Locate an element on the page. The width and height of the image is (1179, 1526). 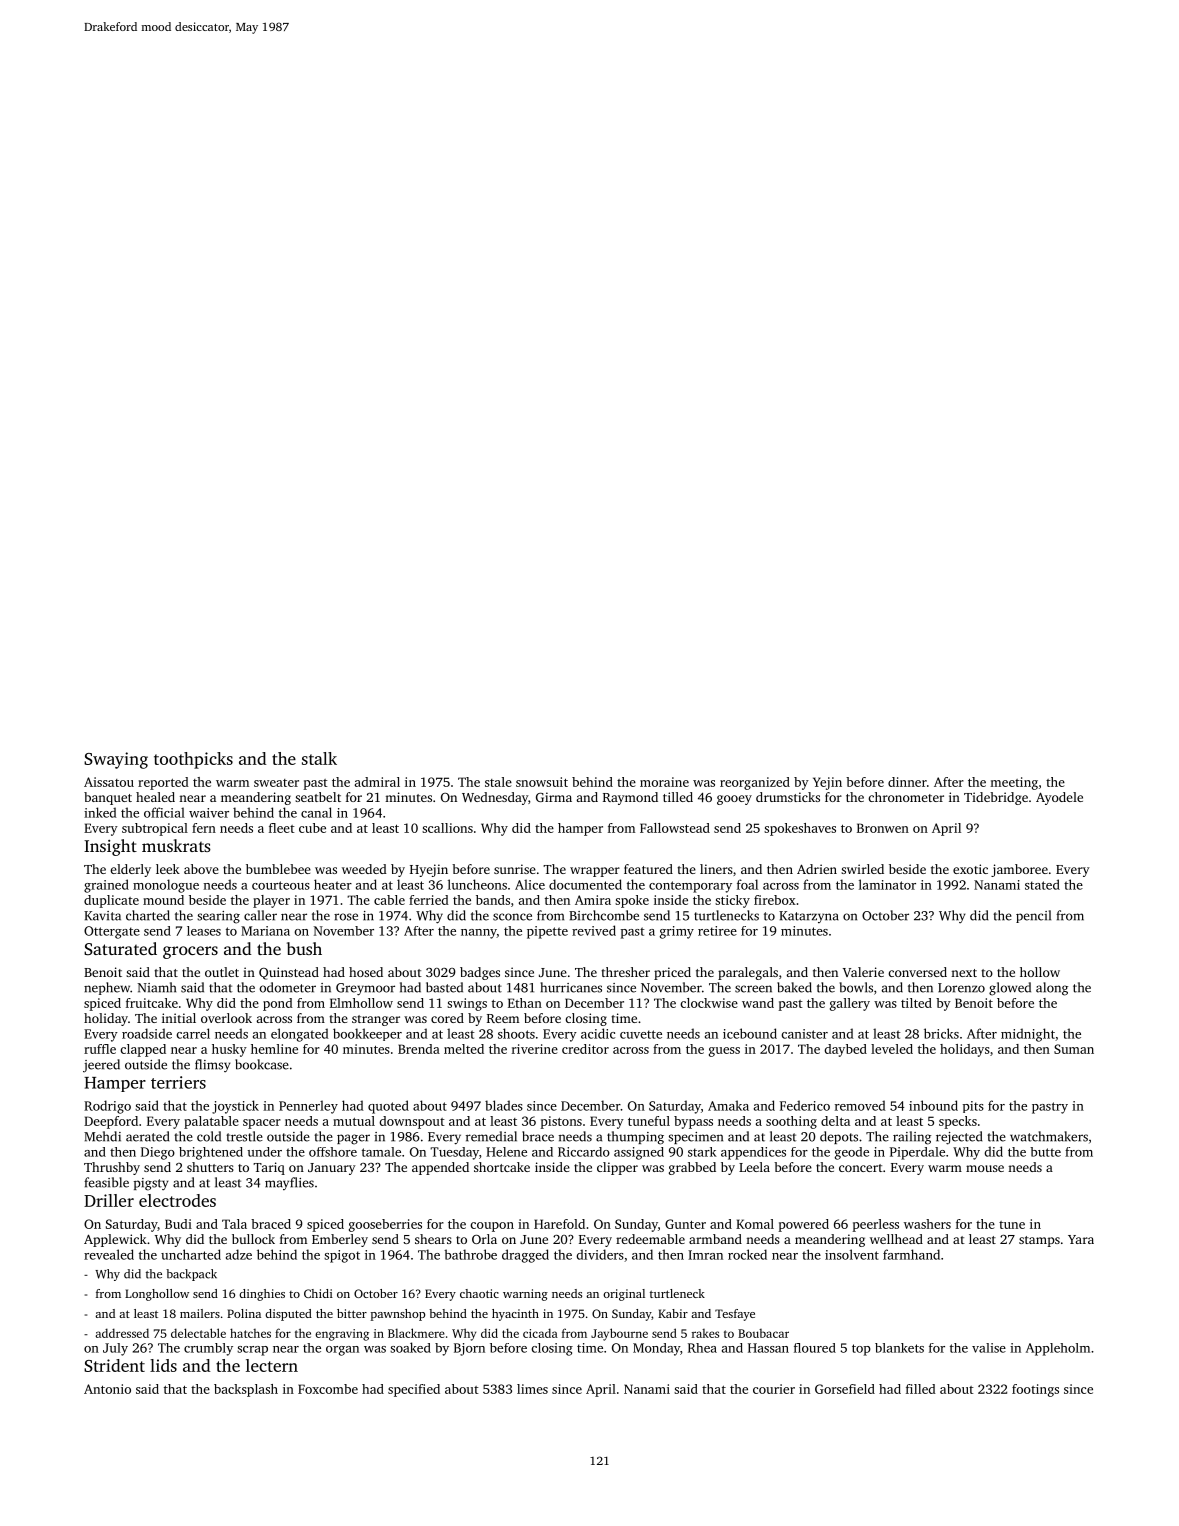
pipette is located at coordinates (547, 932).
